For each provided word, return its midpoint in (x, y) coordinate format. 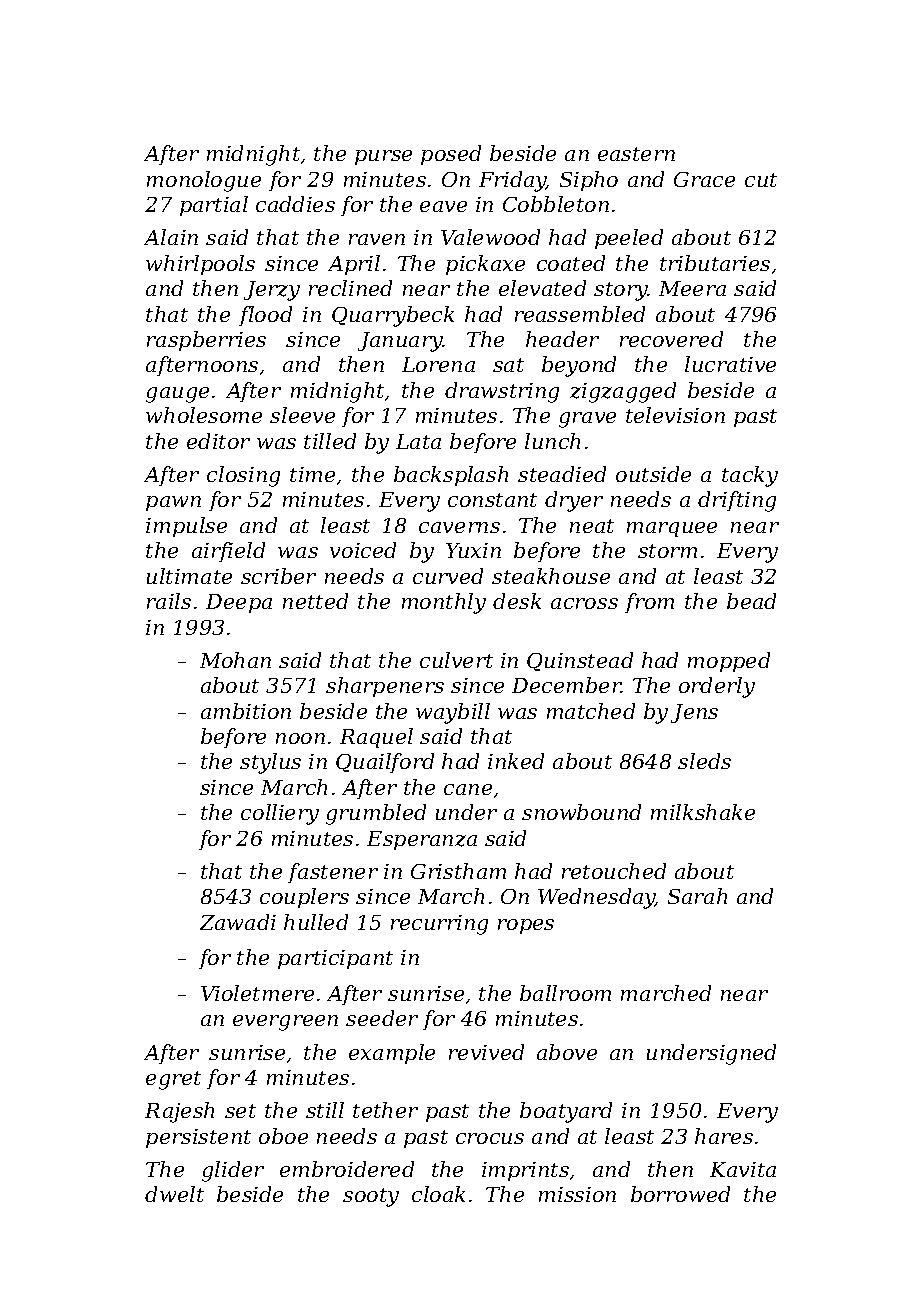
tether (385, 1110)
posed (451, 155)
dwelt (174, 1194)
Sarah (697, 896)
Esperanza (422, 840)
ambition (246, 711)
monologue (204, 181)
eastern (636, 154)
